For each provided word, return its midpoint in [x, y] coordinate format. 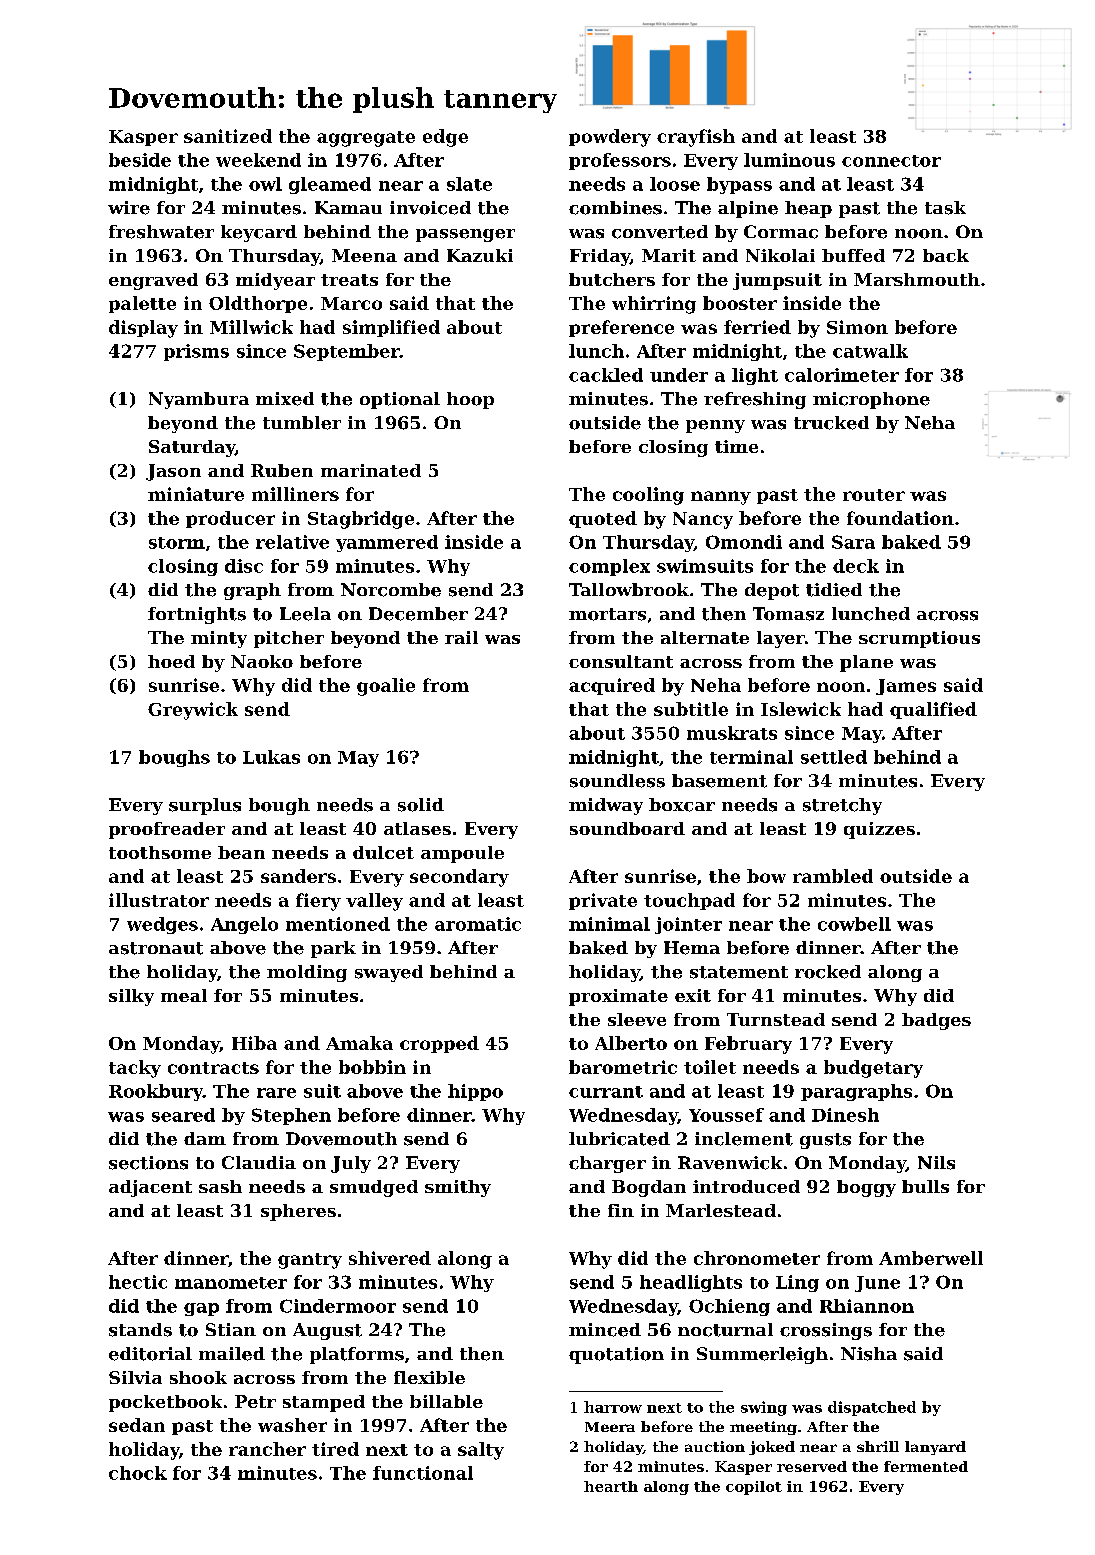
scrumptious [919, 639]
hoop [470, 400]
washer [292, 1425]
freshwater [161, 232]
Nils [936, 1163]
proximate [618, 997]
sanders [298, 876]
